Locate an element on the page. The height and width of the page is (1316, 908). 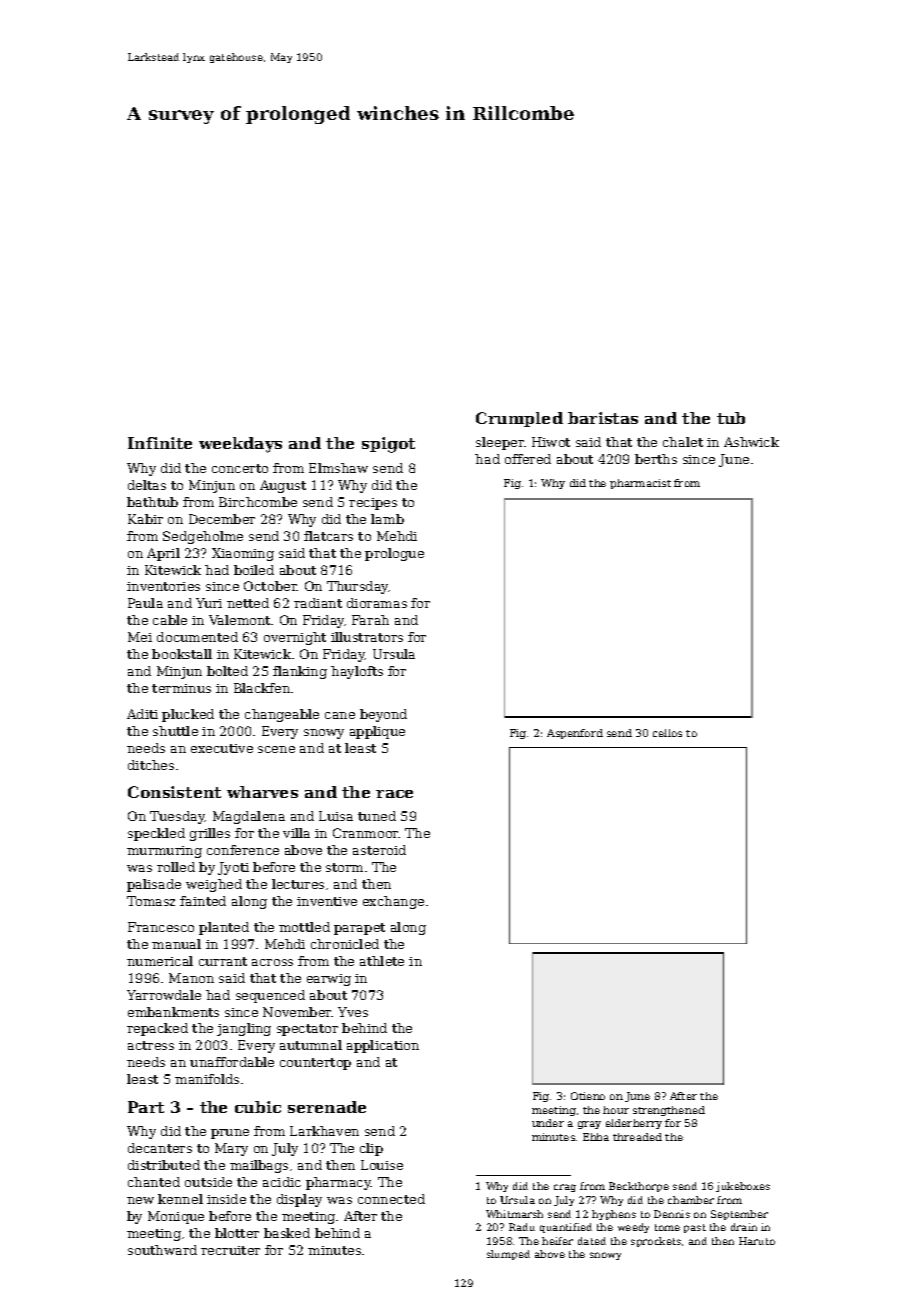
chronicled is located at coordinates (345, 944).
